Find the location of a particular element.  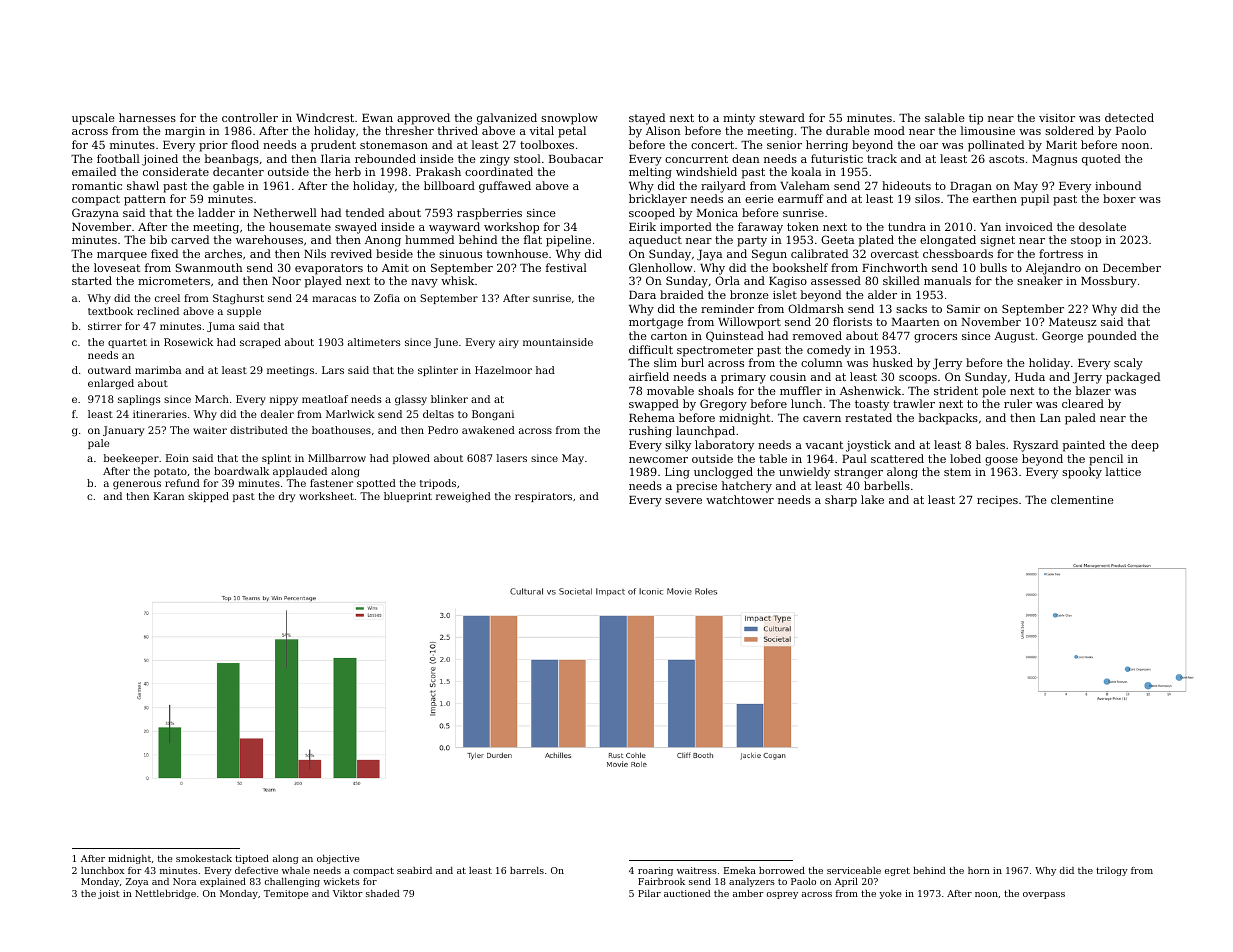

enlarged is located at coordinates (111, 384).
